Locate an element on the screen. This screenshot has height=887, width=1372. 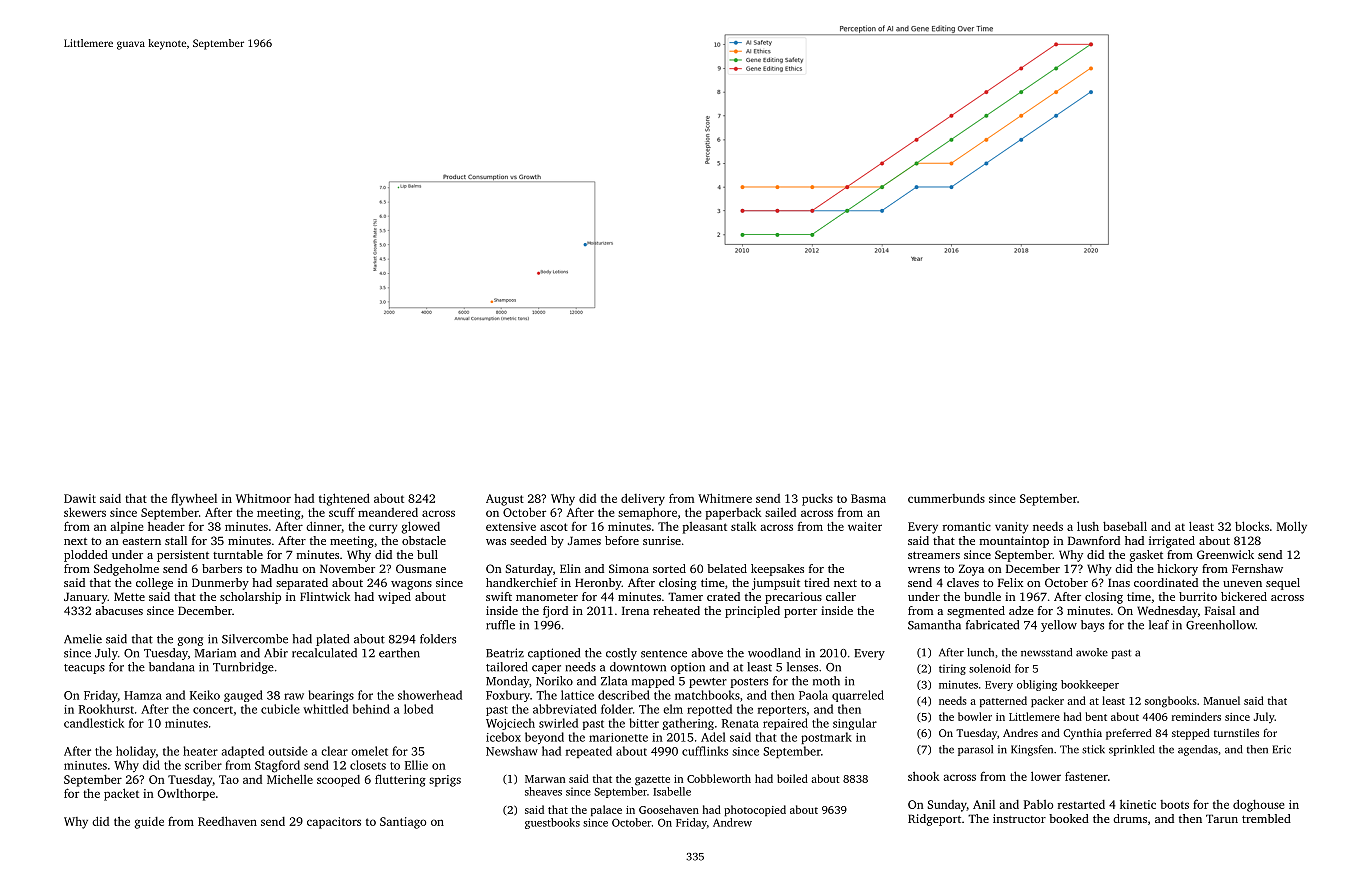
obliging is located at coordinates (1037, 685).
